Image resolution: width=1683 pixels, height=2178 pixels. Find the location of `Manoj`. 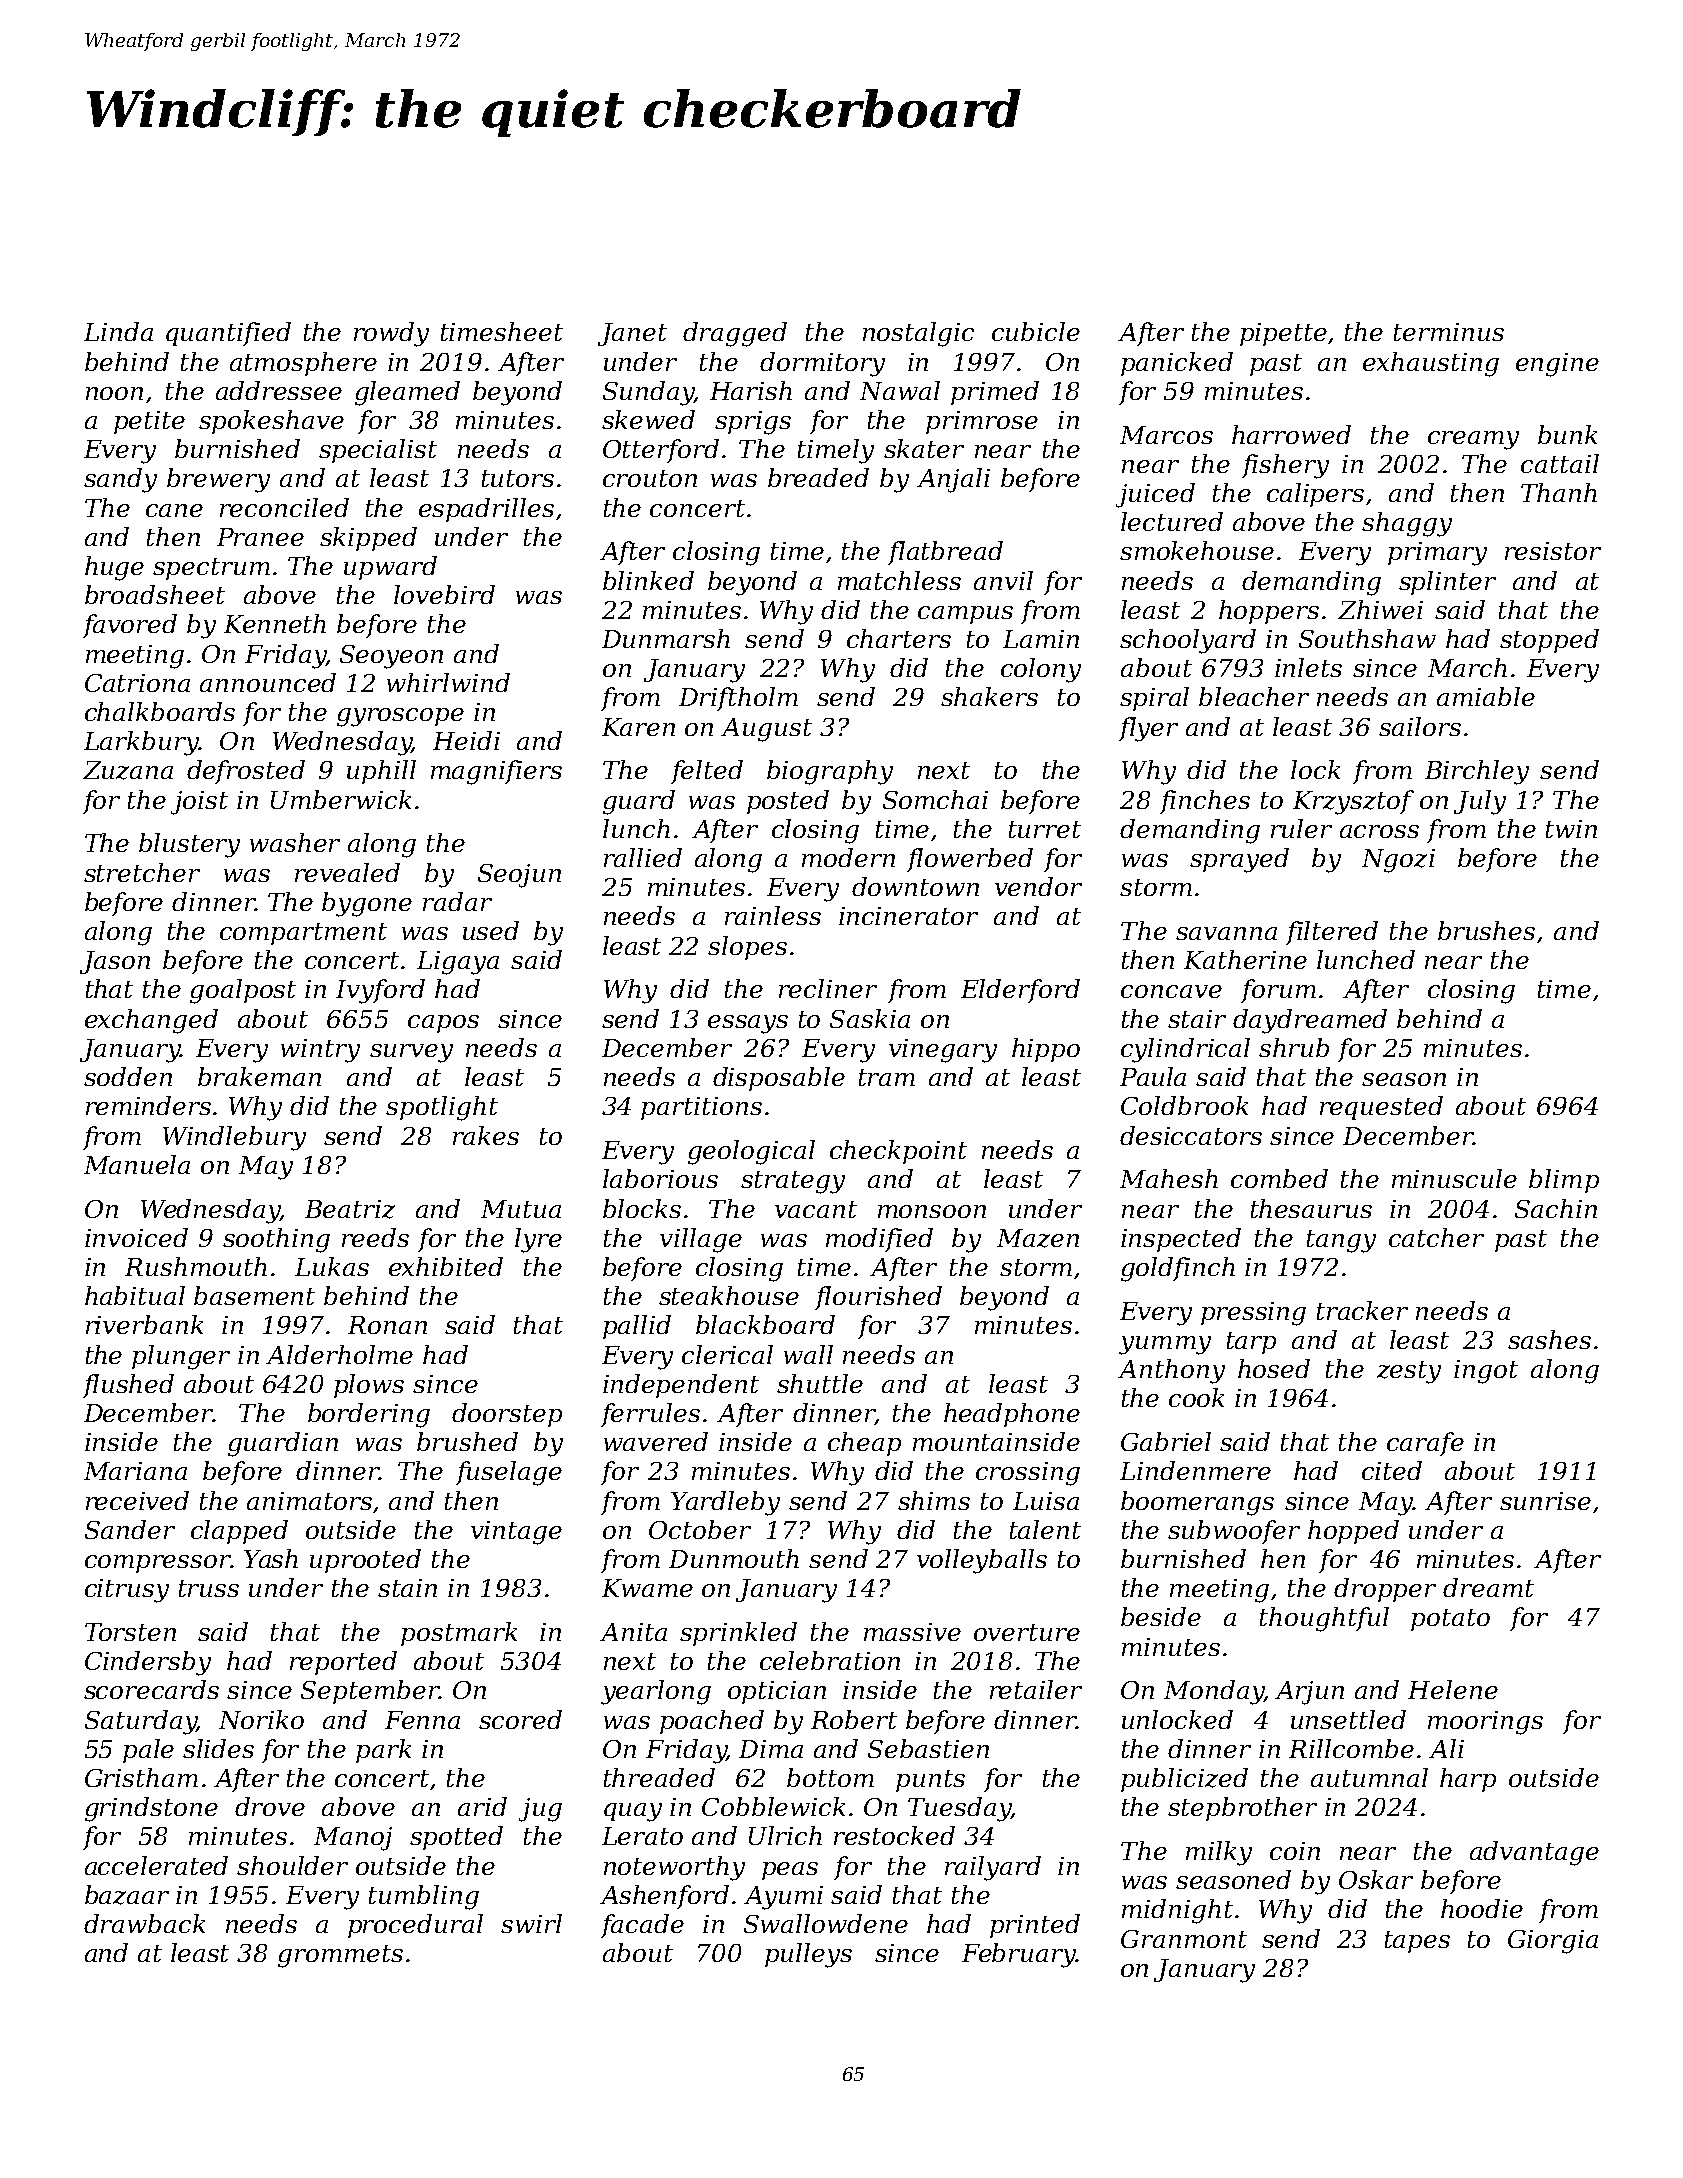

Manoj is located at coordinates (353, 1839).
